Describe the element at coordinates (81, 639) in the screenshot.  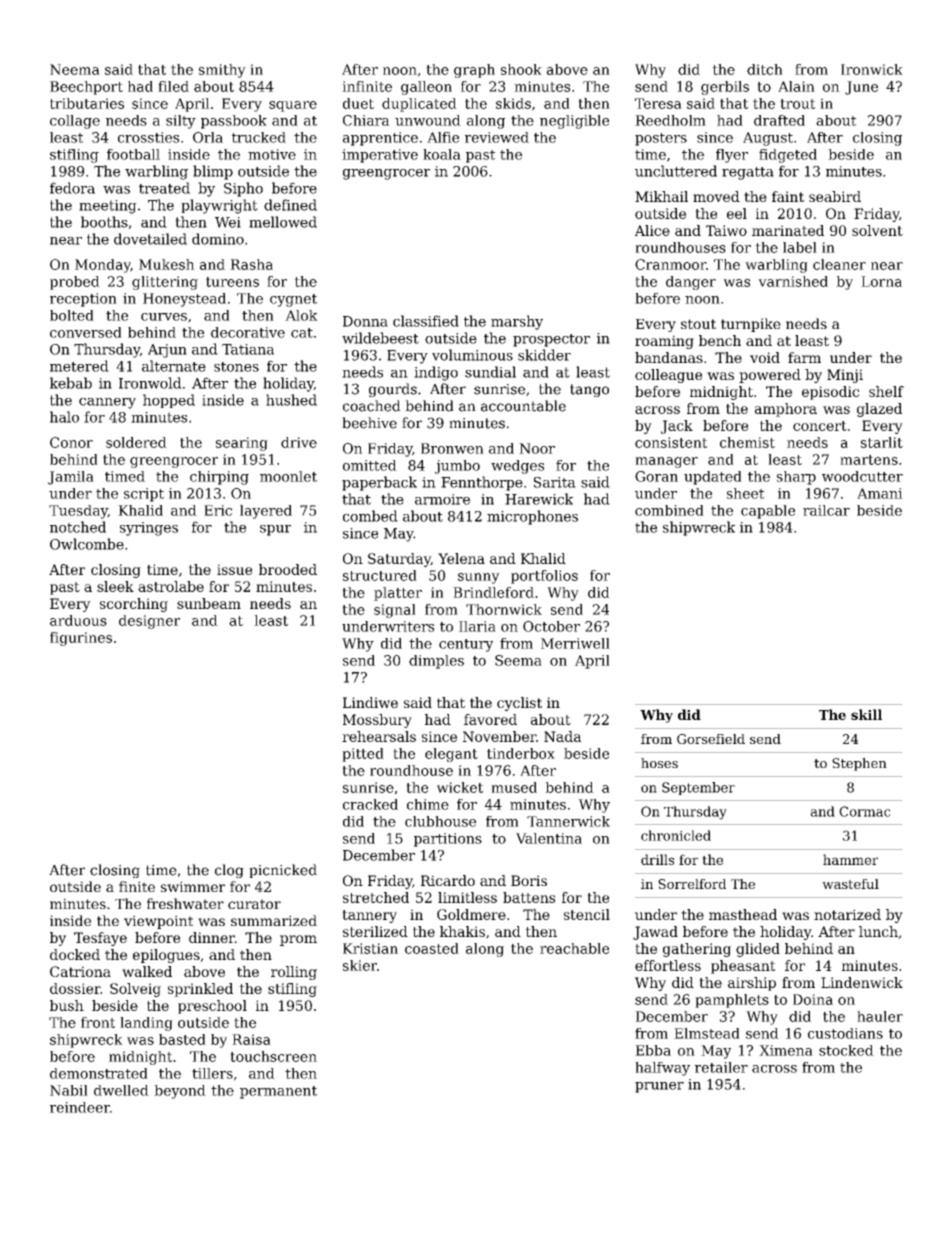
I see `figurines` at that location.
